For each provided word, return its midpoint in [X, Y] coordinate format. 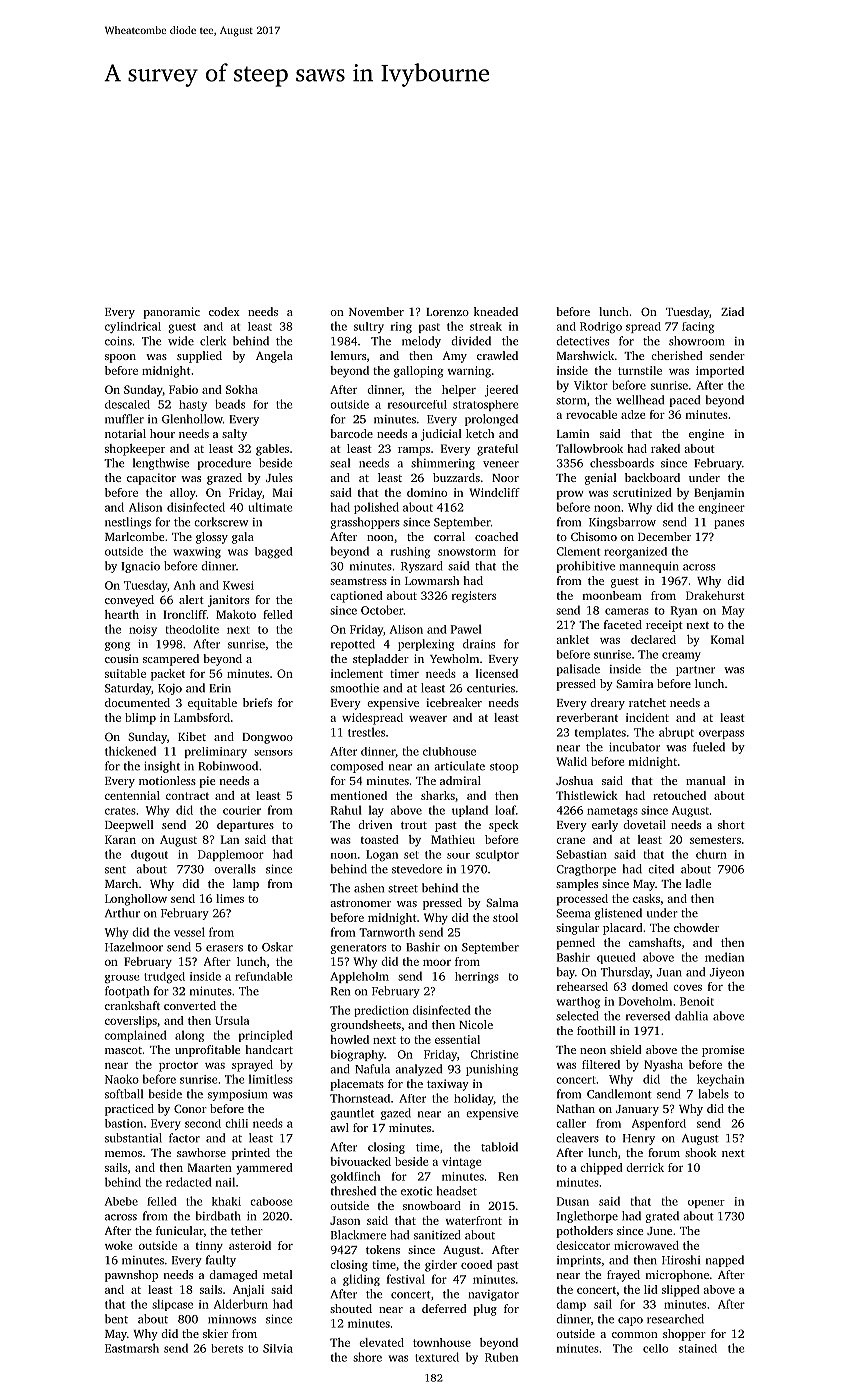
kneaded [496, 311]
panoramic [171, 313]
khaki [226, 1201]
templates [600, 733]
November [376, 311]
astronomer [360, 903]
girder [441, 1266]
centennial [132, 795]
